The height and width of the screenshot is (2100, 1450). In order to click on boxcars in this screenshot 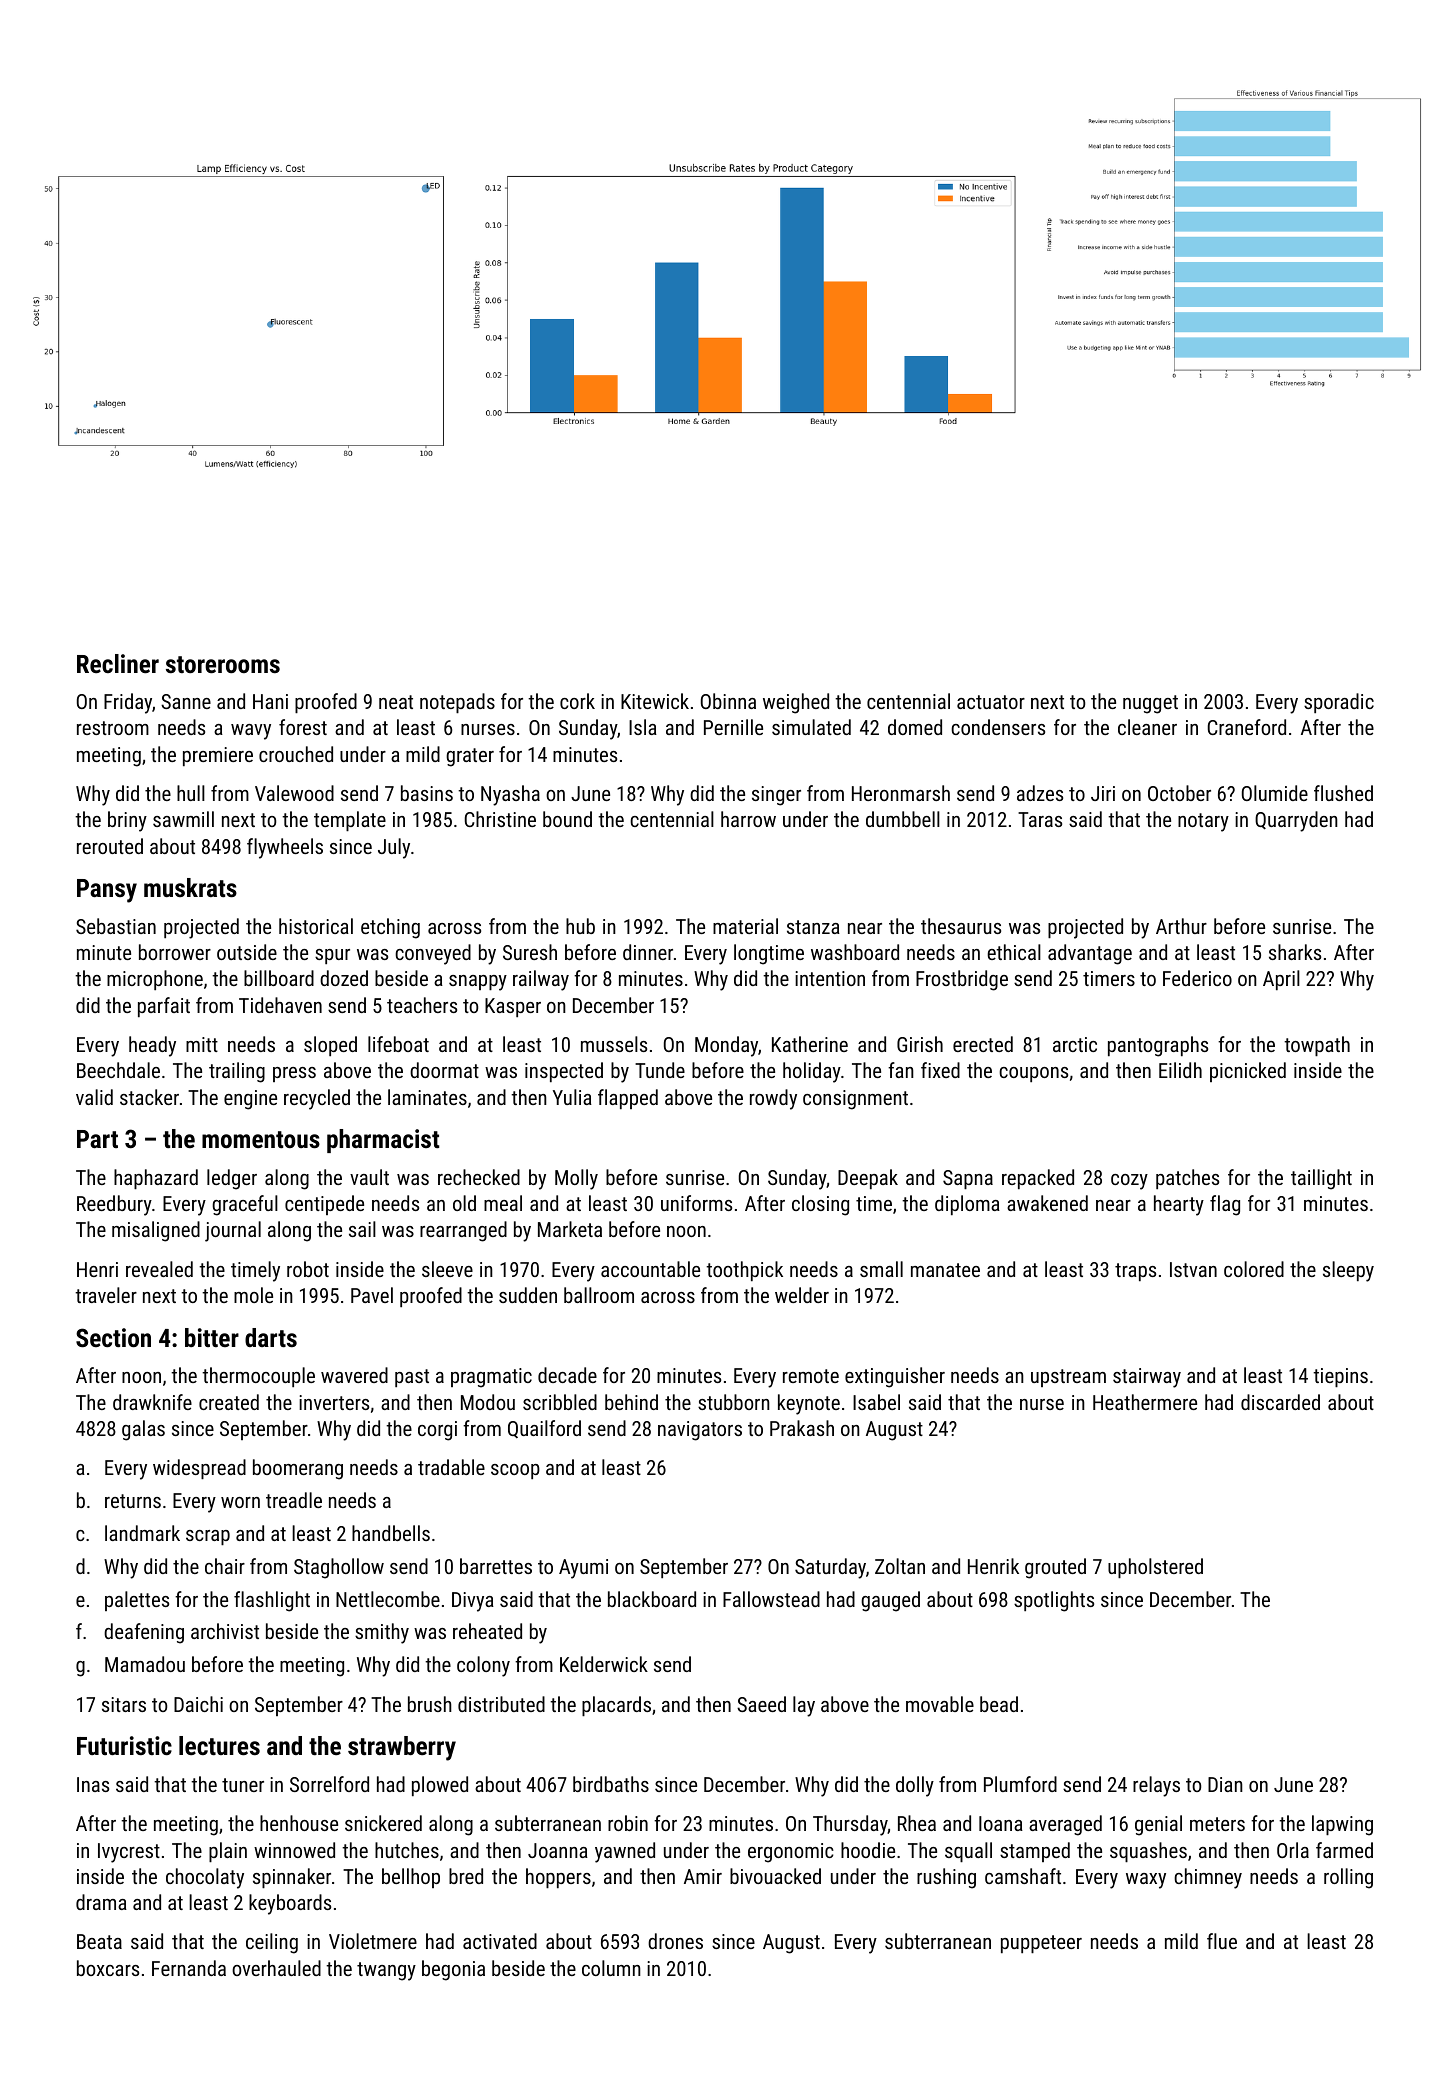, I will do `click(108, 1968)`.
